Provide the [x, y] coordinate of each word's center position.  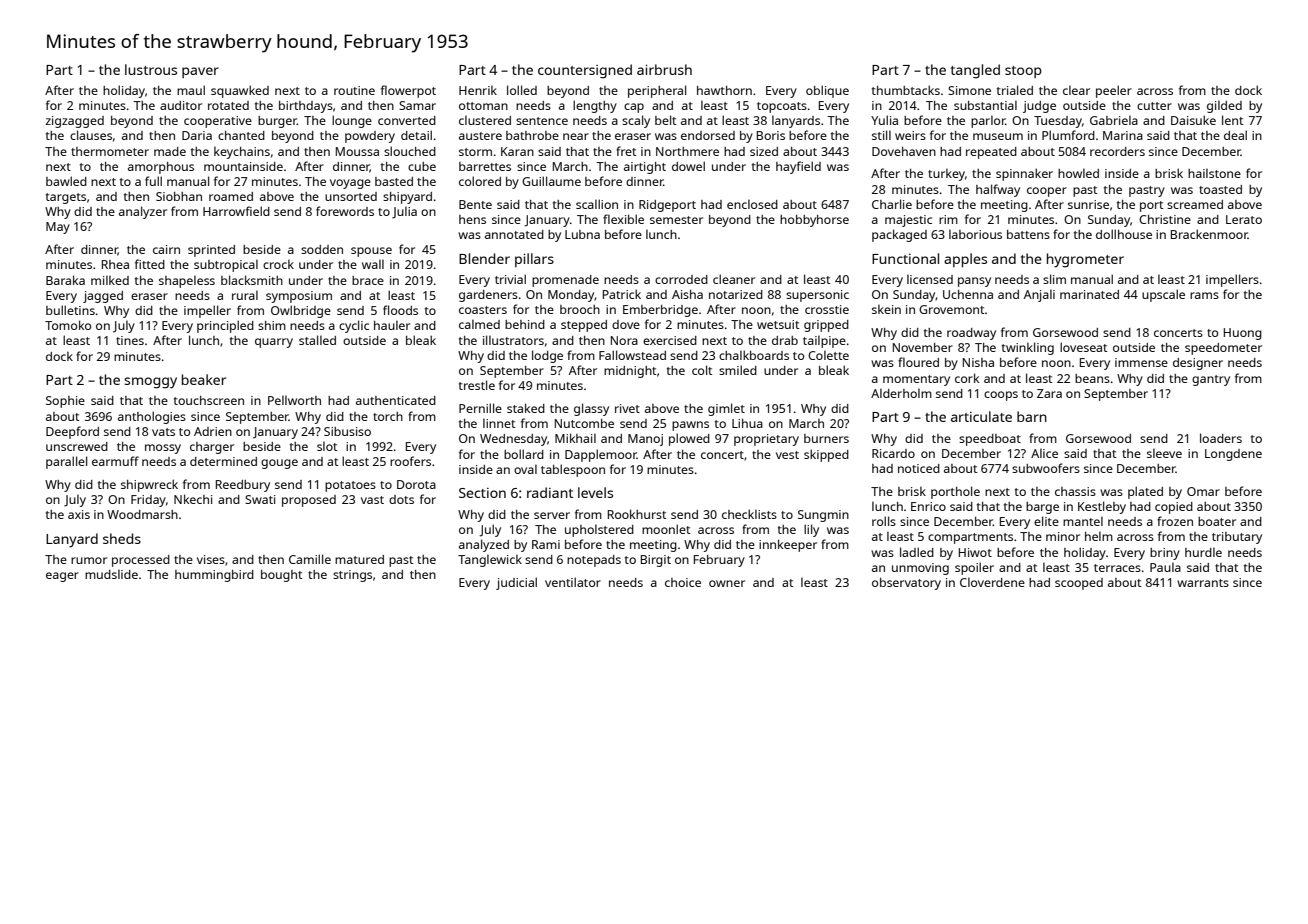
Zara [1049, 393]
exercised [670, 340]
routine [354, 90]
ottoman [483, 106]
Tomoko [68, 325]
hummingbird [214, 576]
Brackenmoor [1209, 234]
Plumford [1068, 135]
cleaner [734, 279]
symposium [299, 297]
